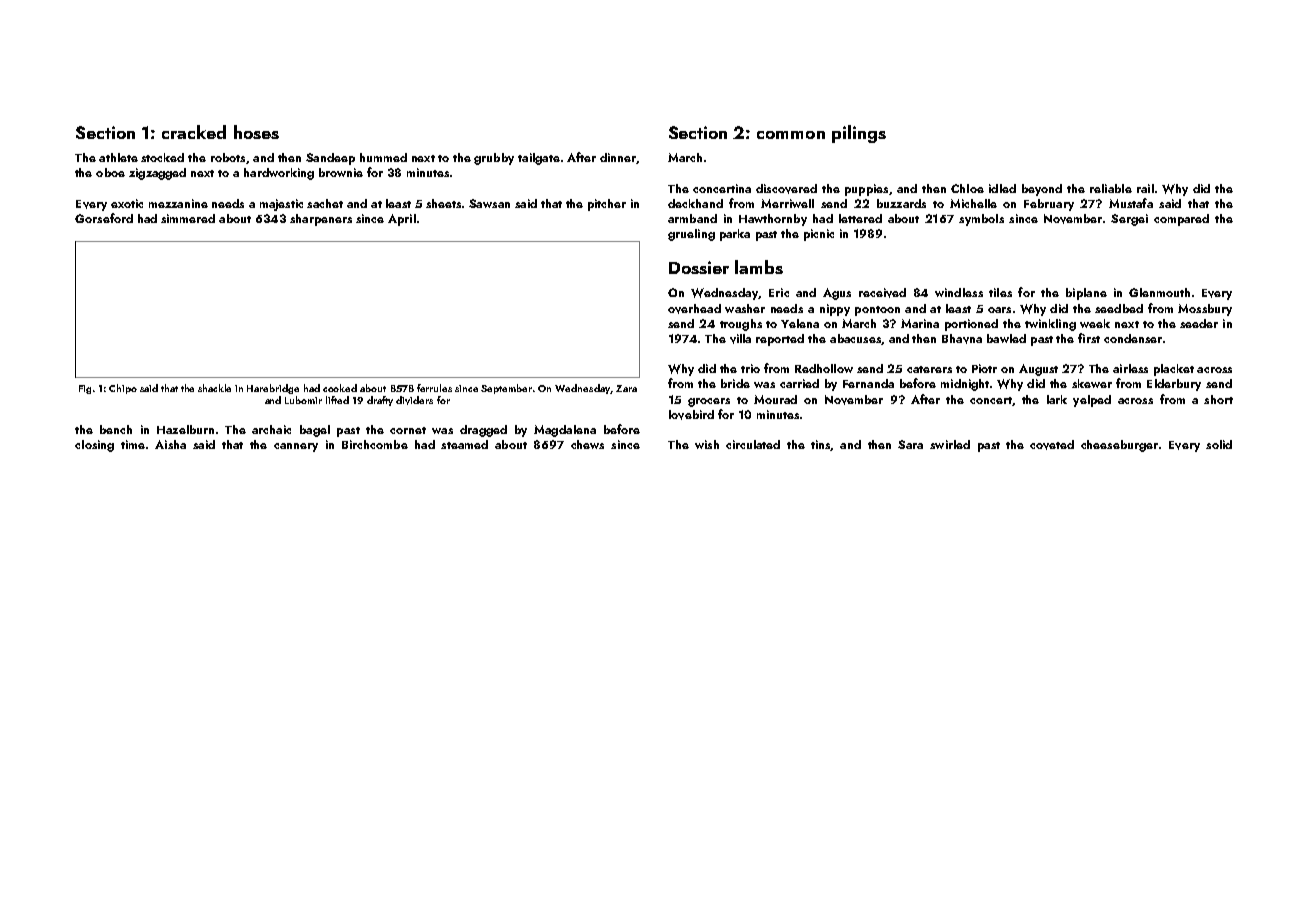  I want to click on Sara, so click(910, 444).
